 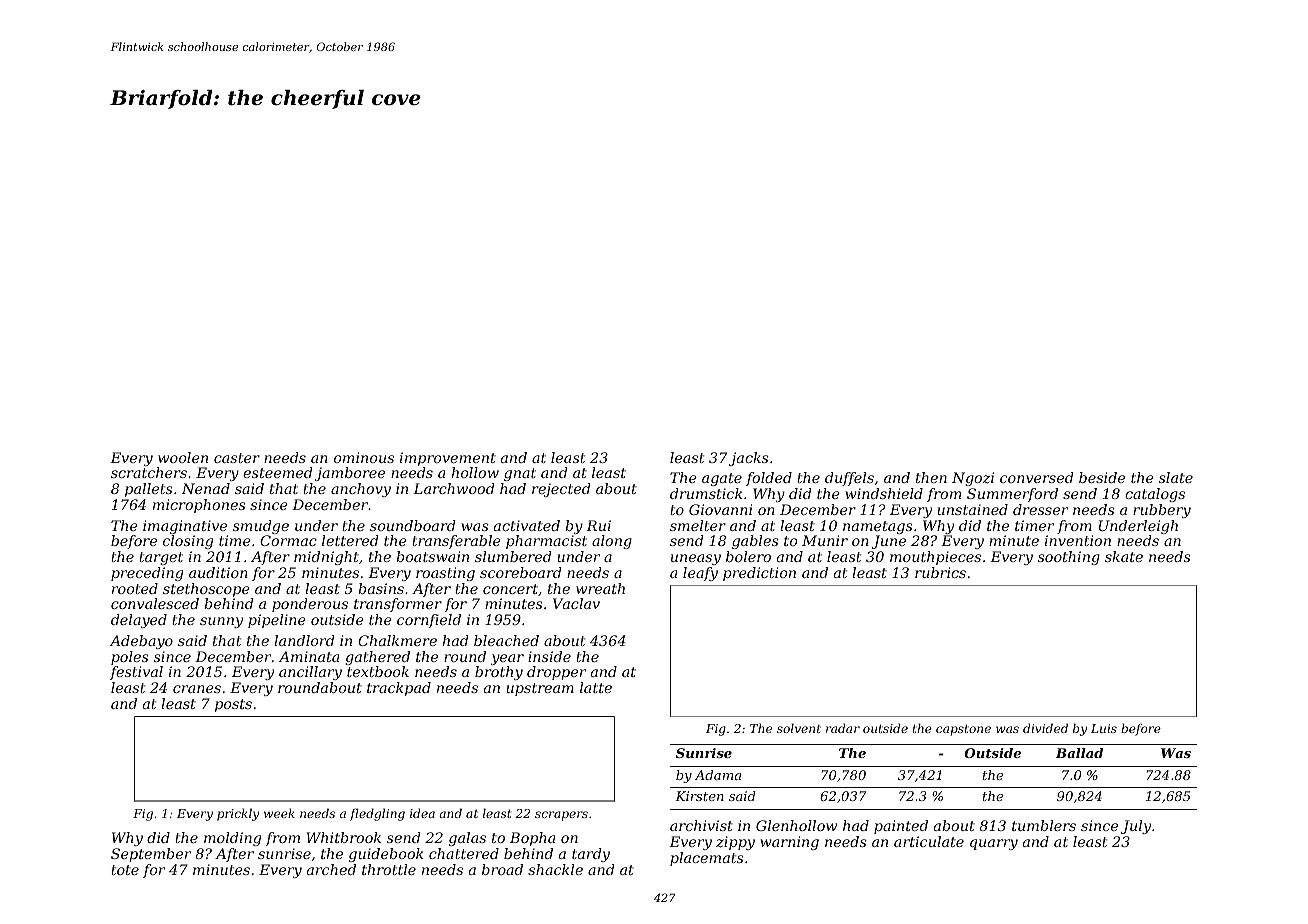 I want to click on quarry, so click(x=994, y=844).
